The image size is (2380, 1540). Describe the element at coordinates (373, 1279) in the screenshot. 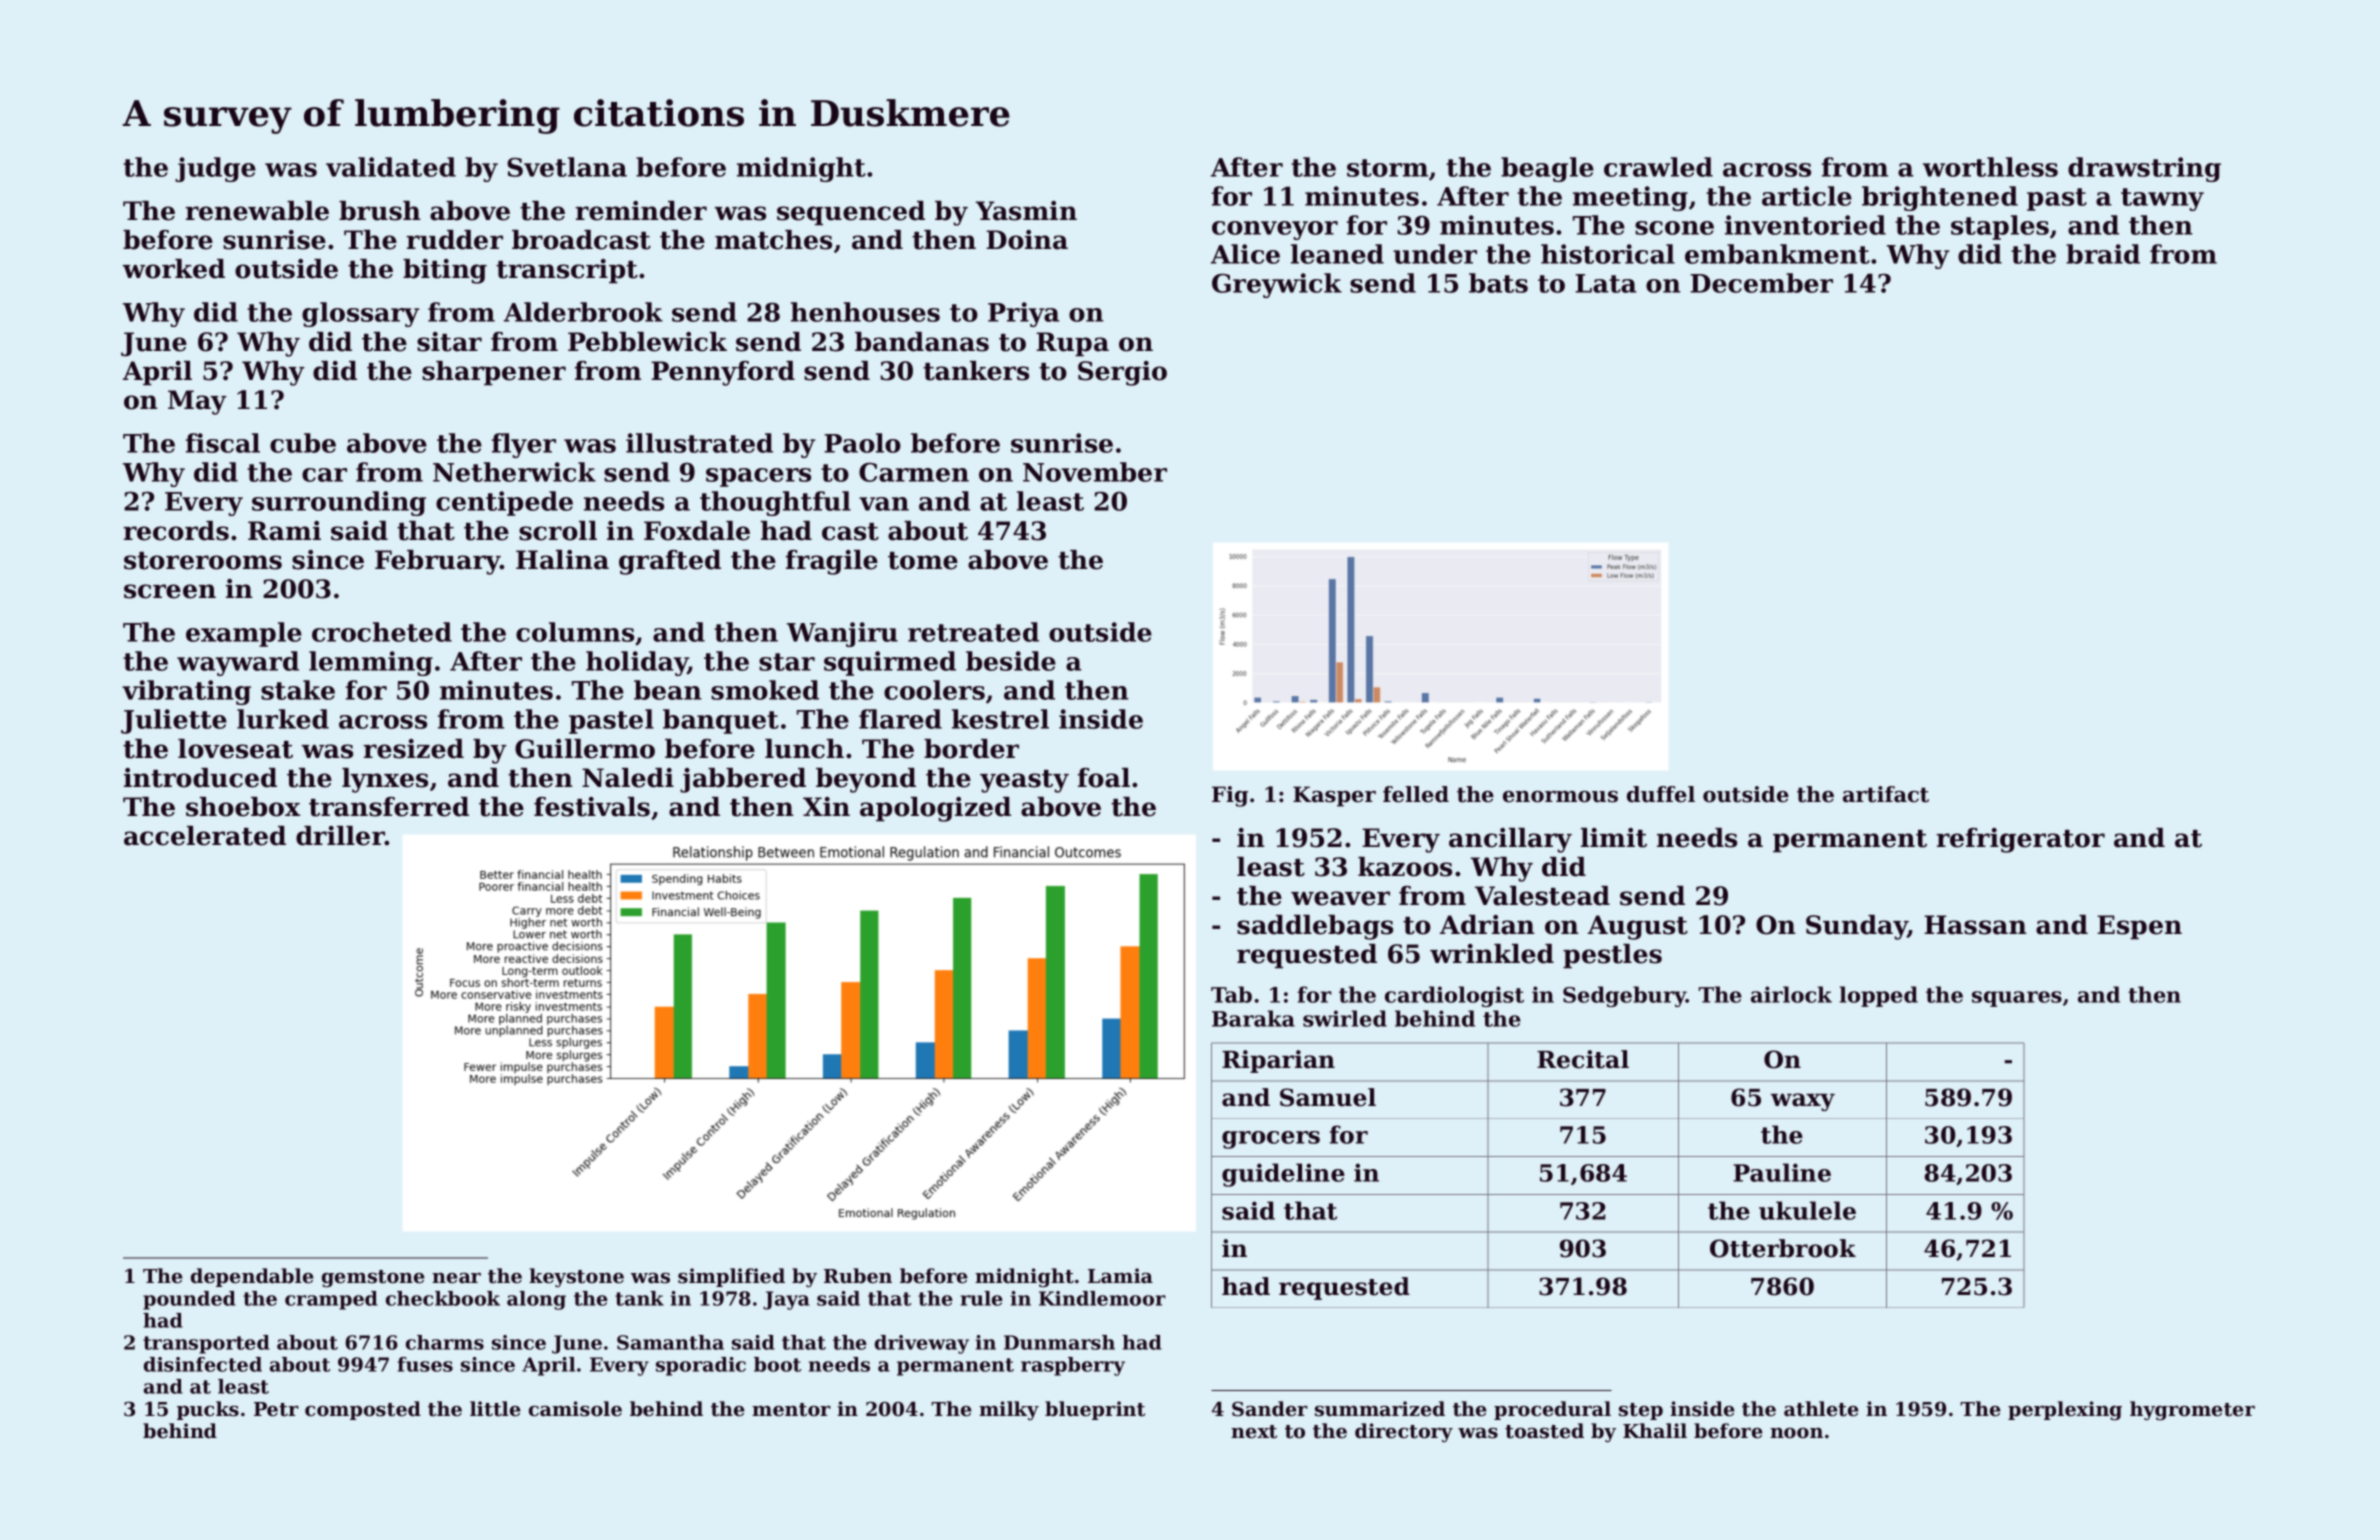

I see `gemstone` at that location.
